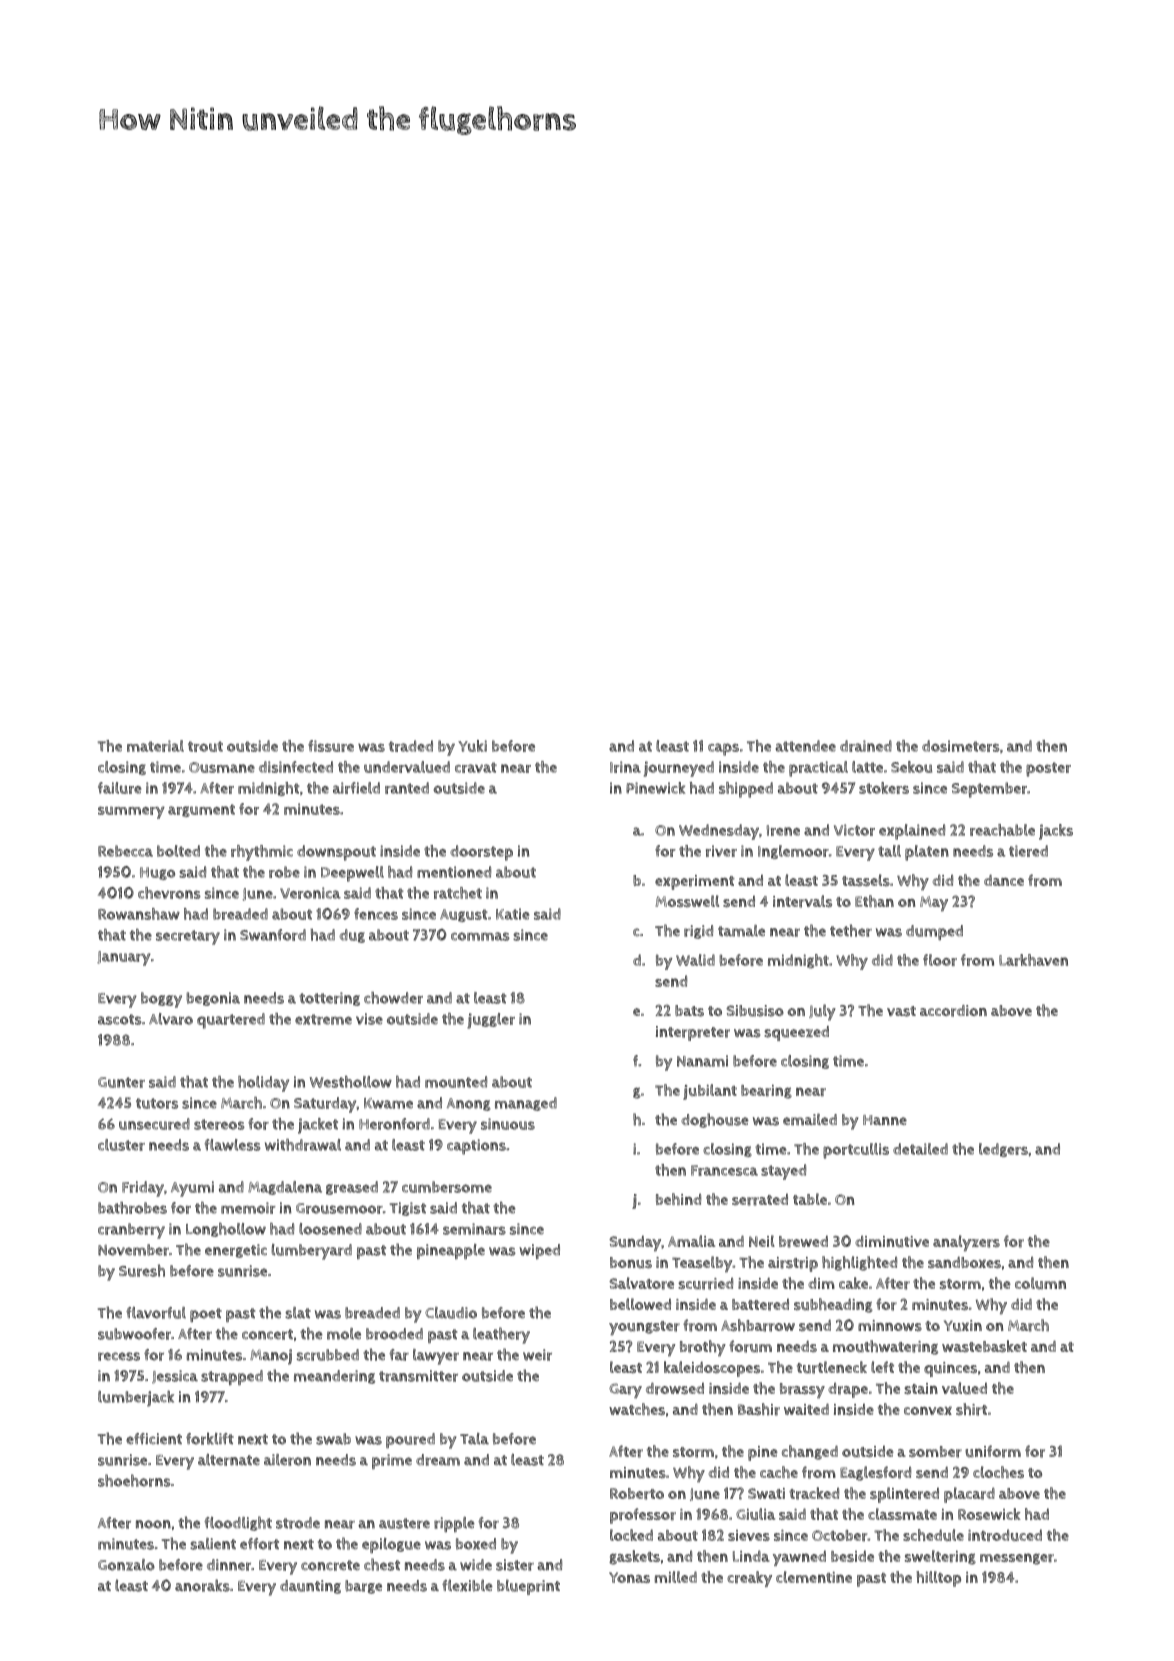  What do you see at coordinates (723, 749) in the page?
I see `caps` at bounding box center [723, 749].
